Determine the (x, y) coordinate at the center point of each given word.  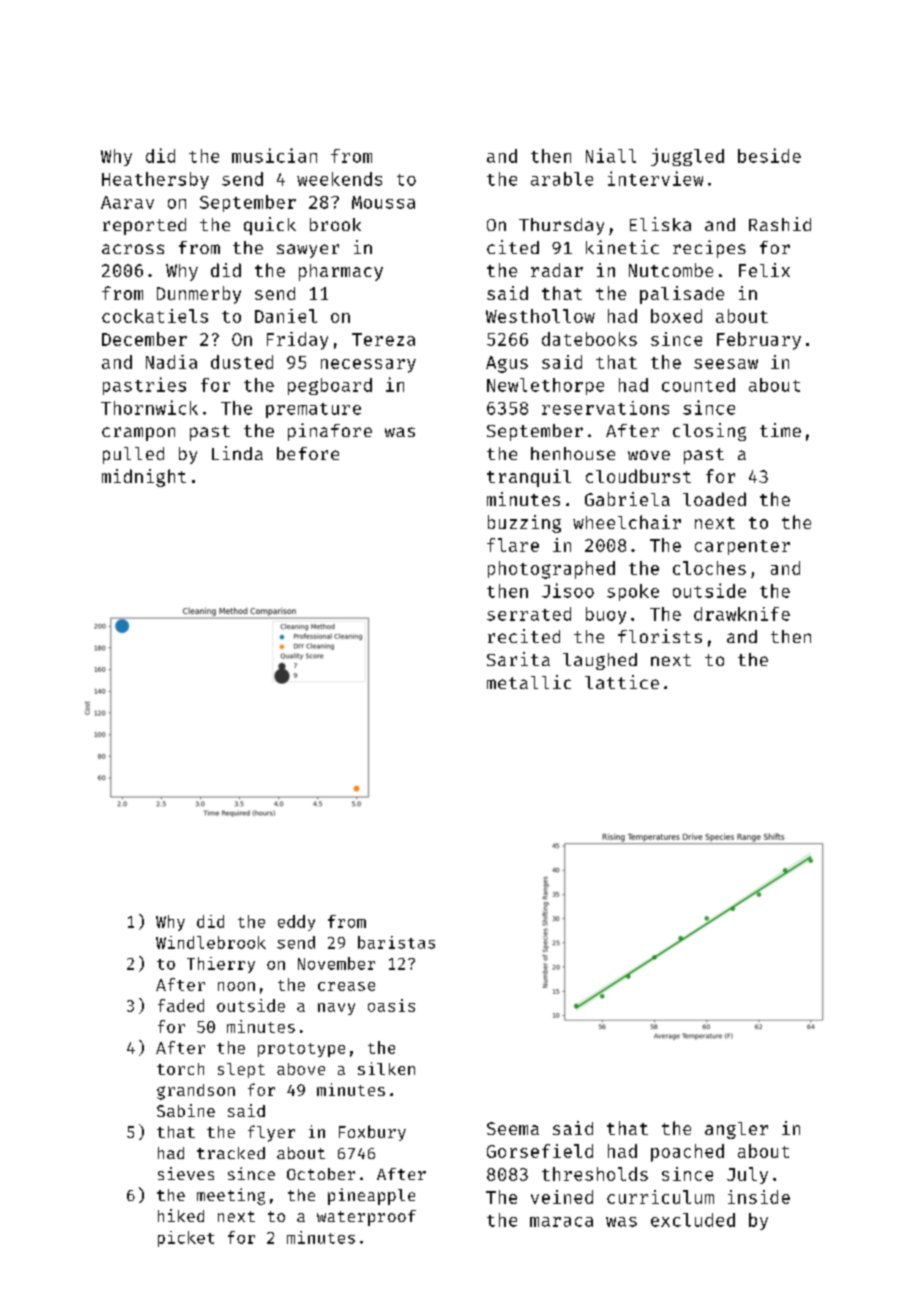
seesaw (726, 364)
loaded (714, 499)
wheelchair (627, 522)
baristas (396, 942)
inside (759, 1197)
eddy (296, 923)
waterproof (366, 1218)
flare (513, 545)
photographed (551, 570)
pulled (133, 455)
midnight (144, 478)
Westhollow (540, 316)
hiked (181, 1215)
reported (144, 226)
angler (736, 1130)
